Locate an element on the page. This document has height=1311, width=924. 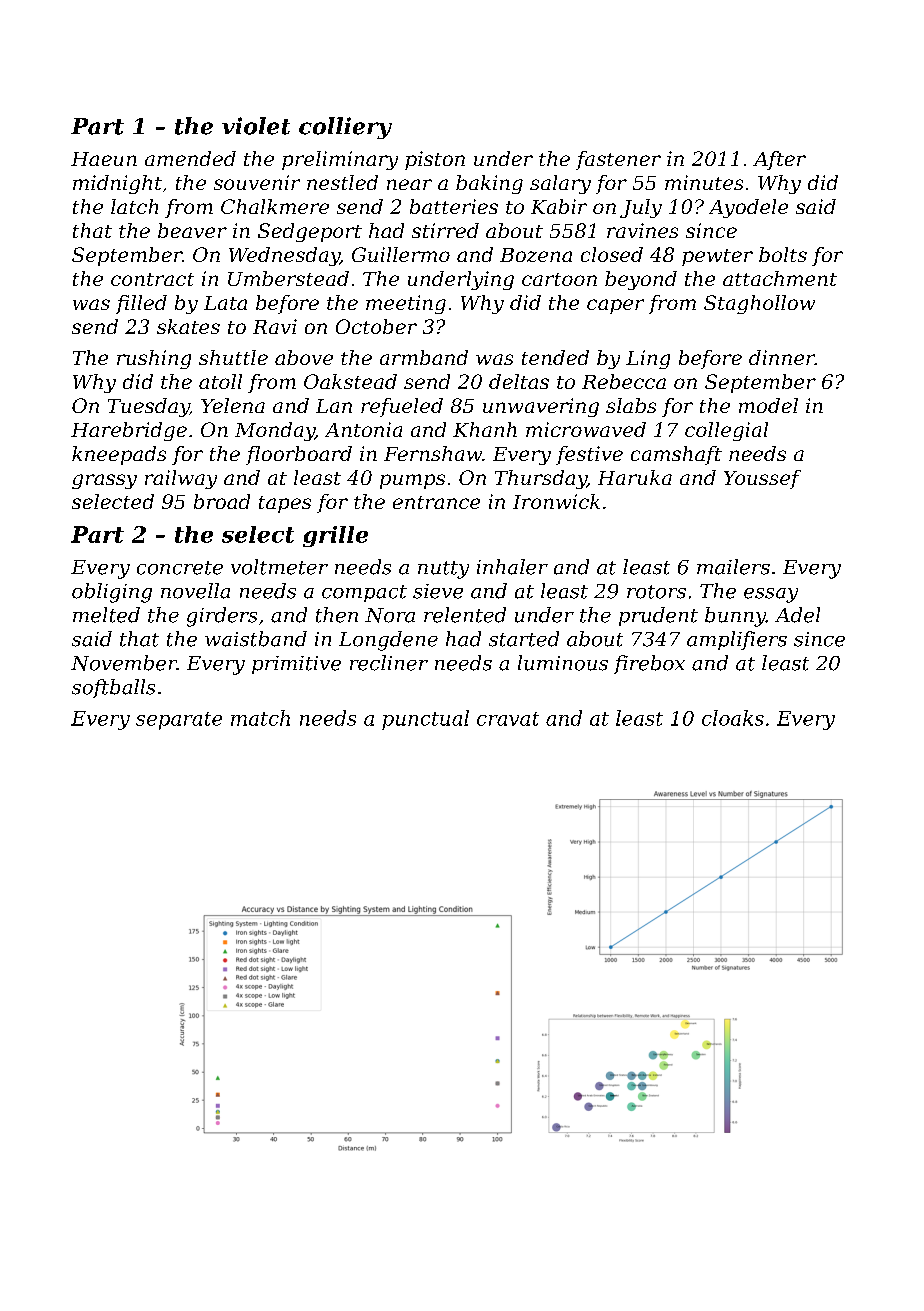
filled is located at coordinates (141, 304).
